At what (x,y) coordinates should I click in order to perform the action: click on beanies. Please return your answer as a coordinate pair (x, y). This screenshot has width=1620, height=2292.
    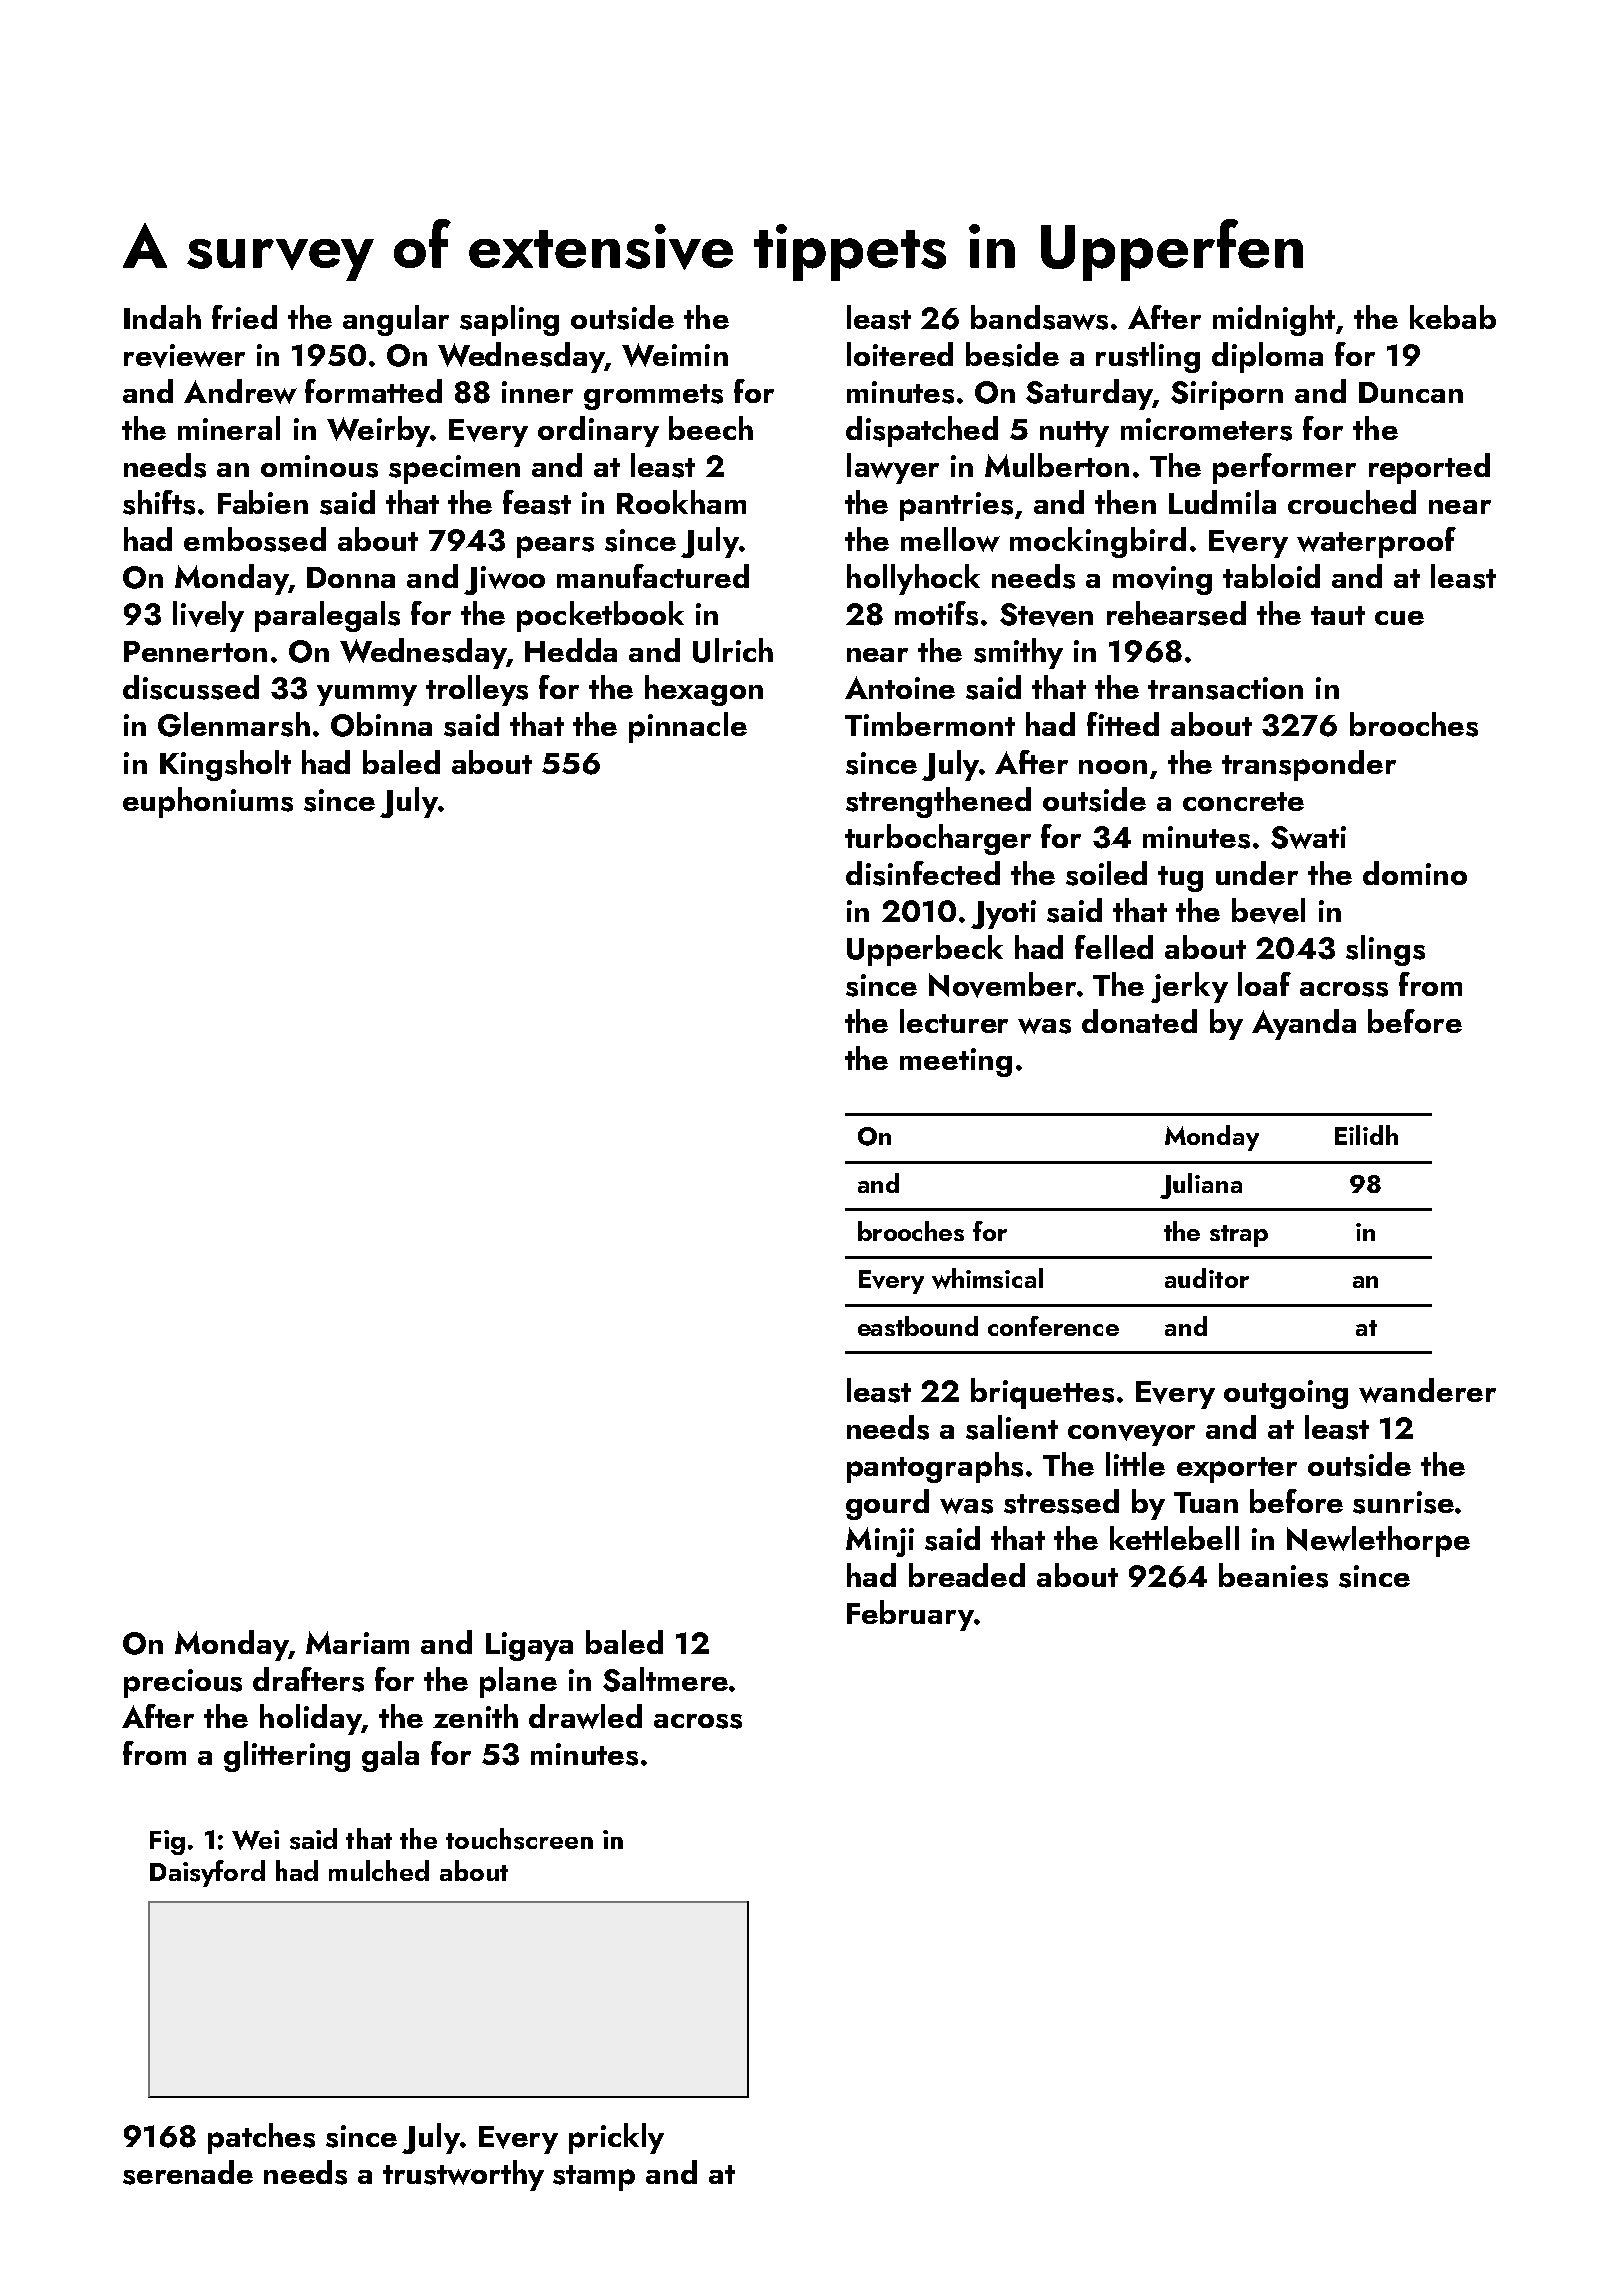
    Looking at the image, I should click on (1273, 1575).
